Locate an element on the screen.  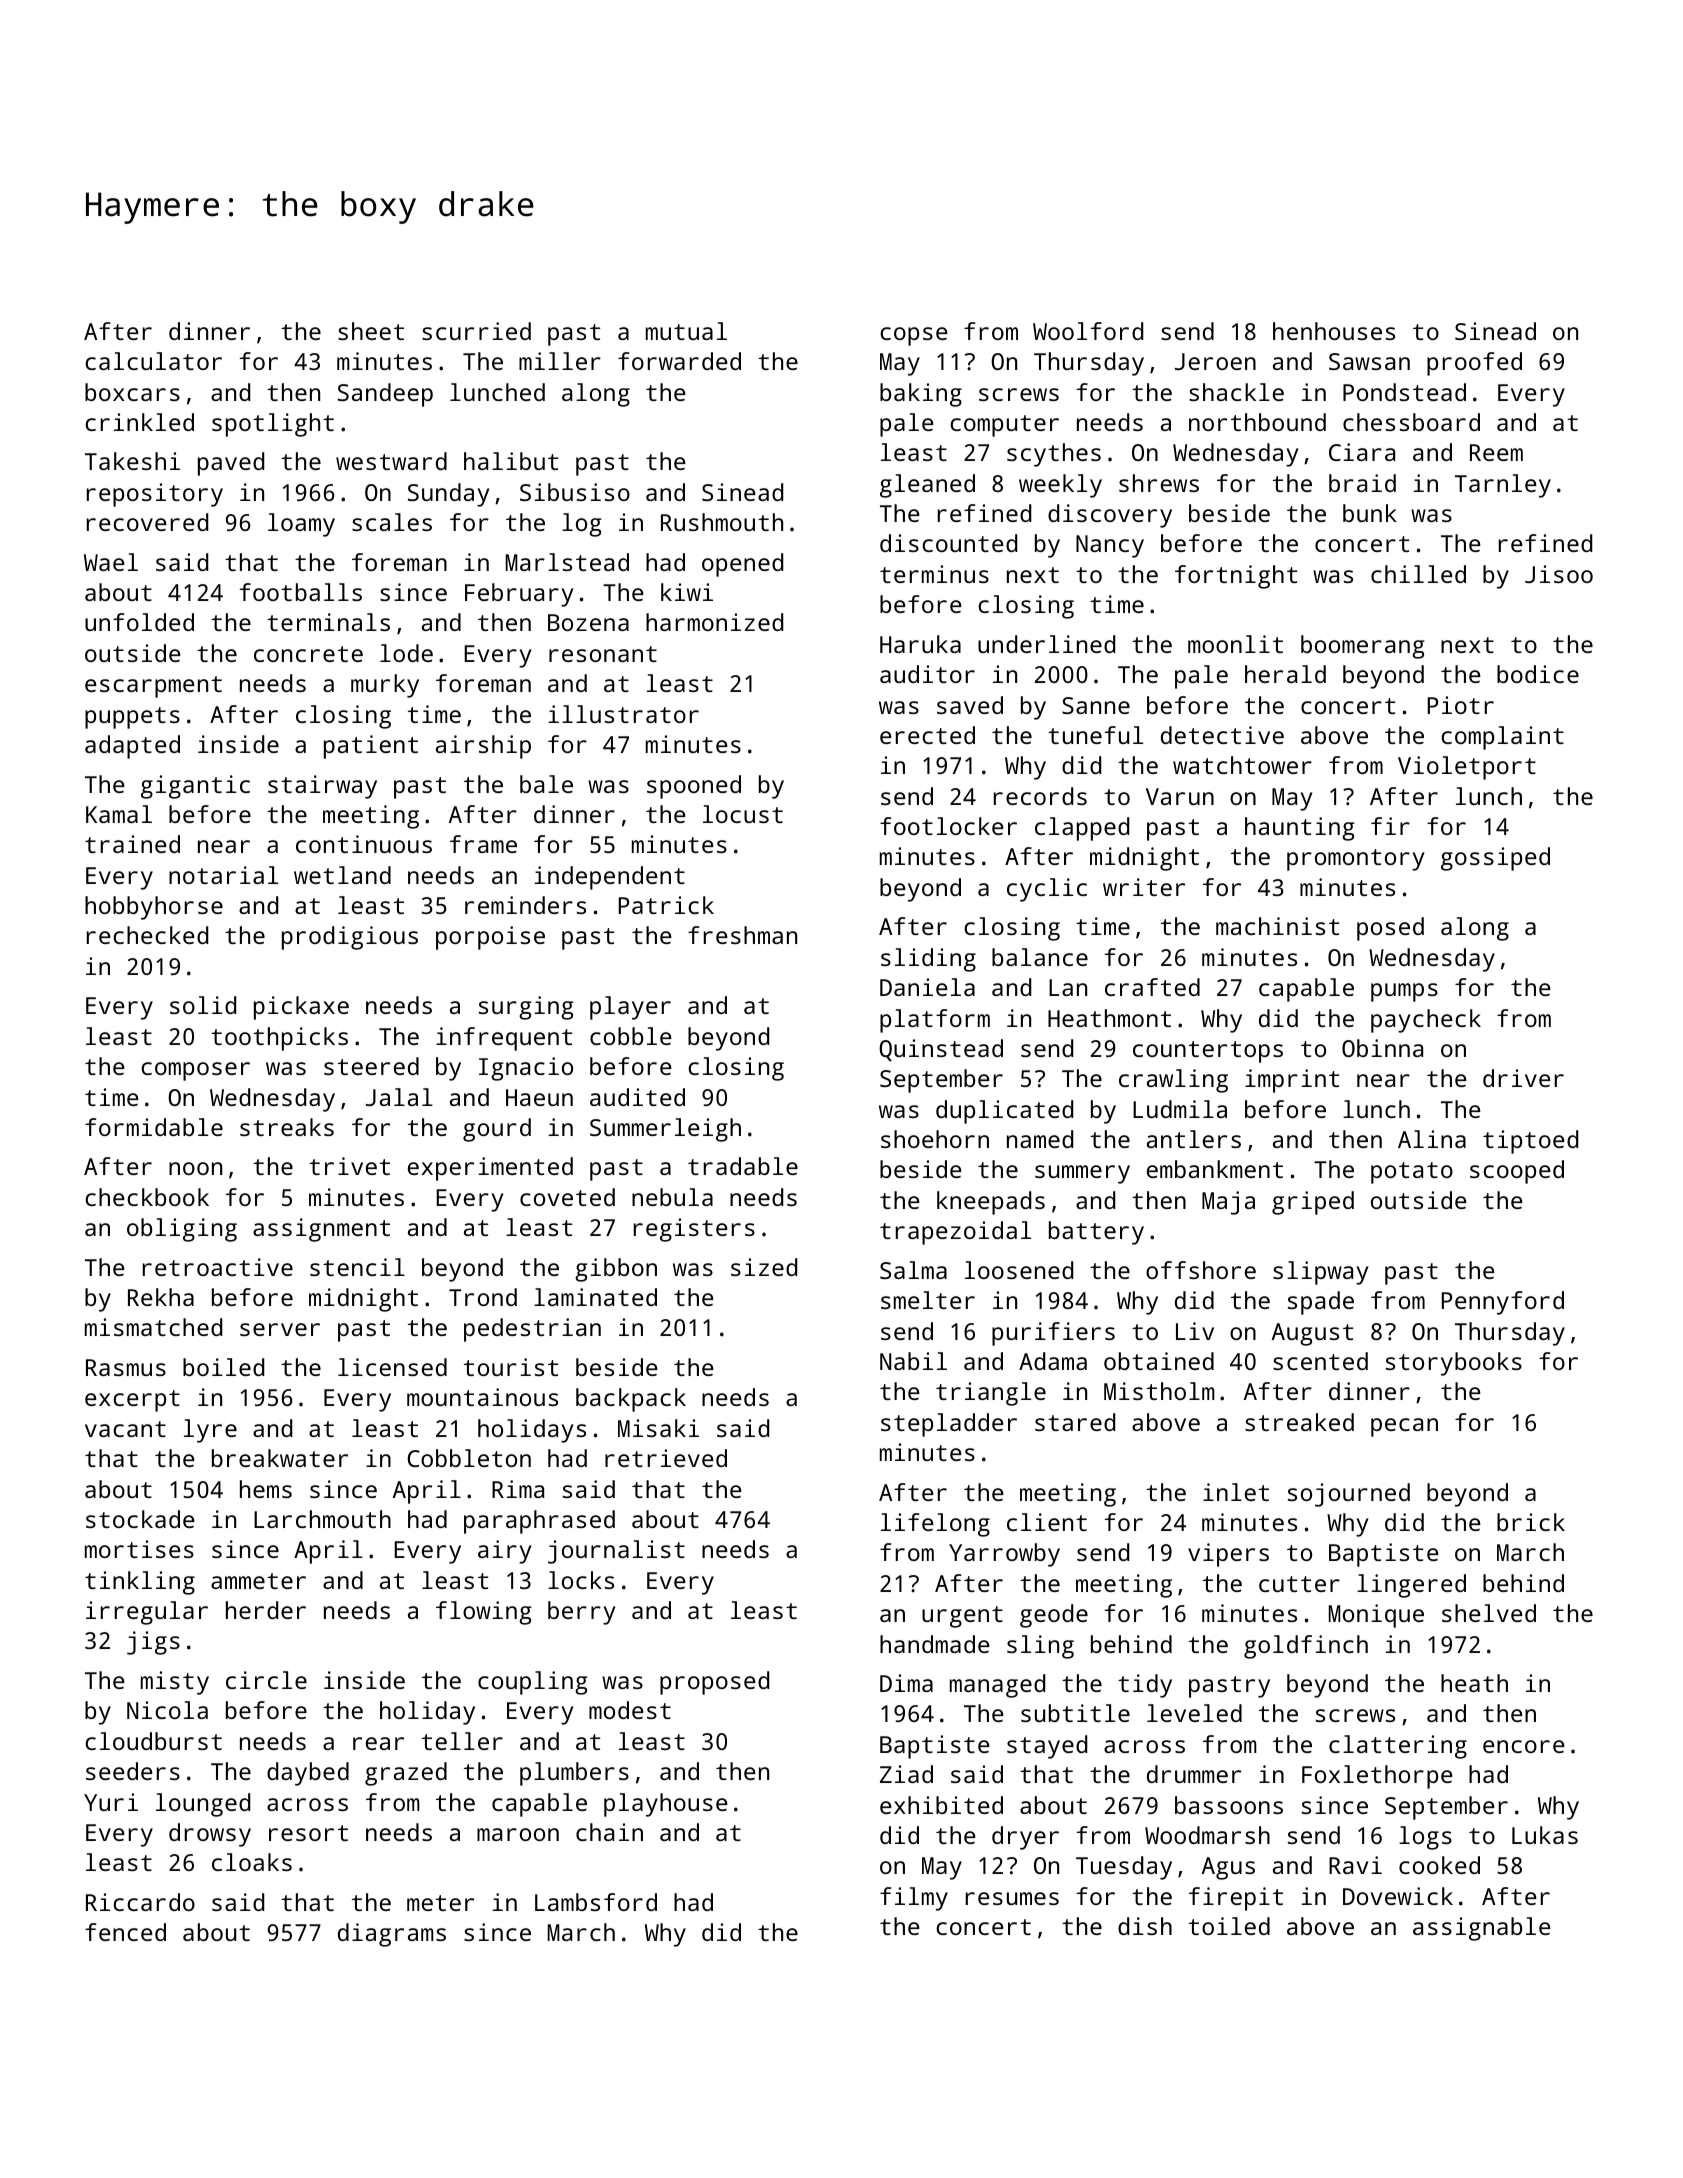
Violetport is located at coordinates (1467, 768).
